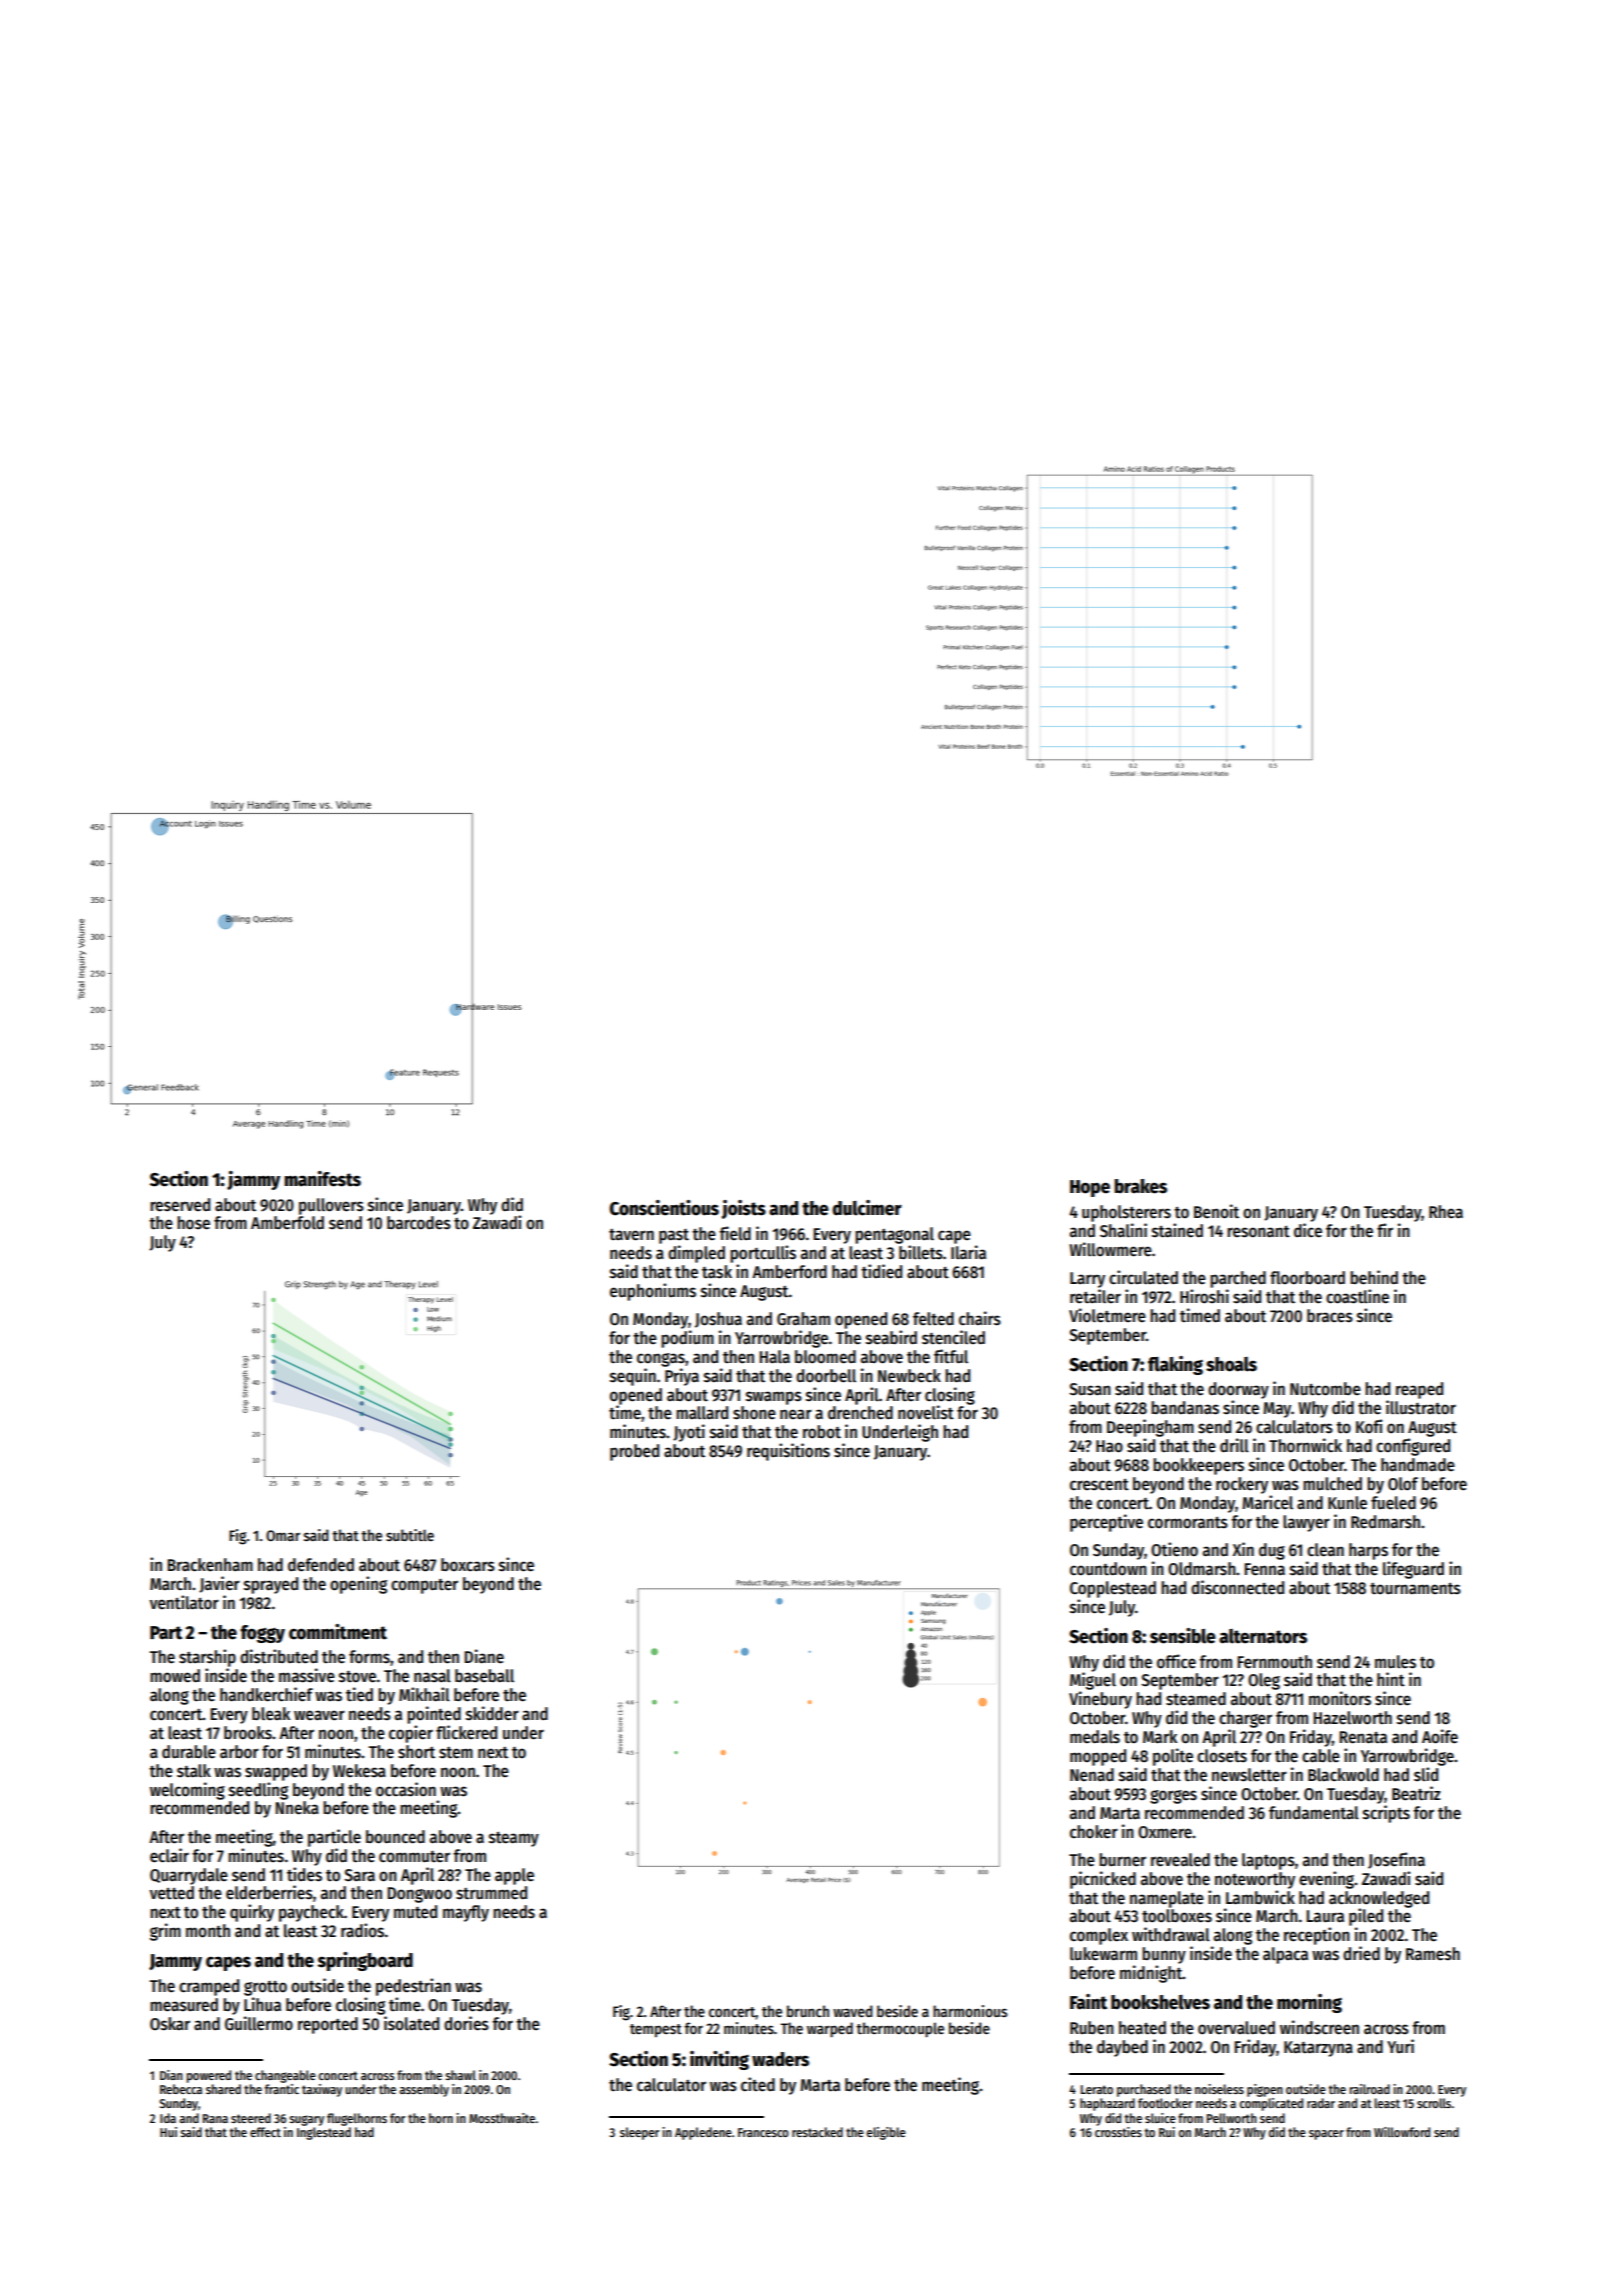 The width and height of the image is (1620, 2292). I want to click on bookkeepers, so click(1198, 1466).
